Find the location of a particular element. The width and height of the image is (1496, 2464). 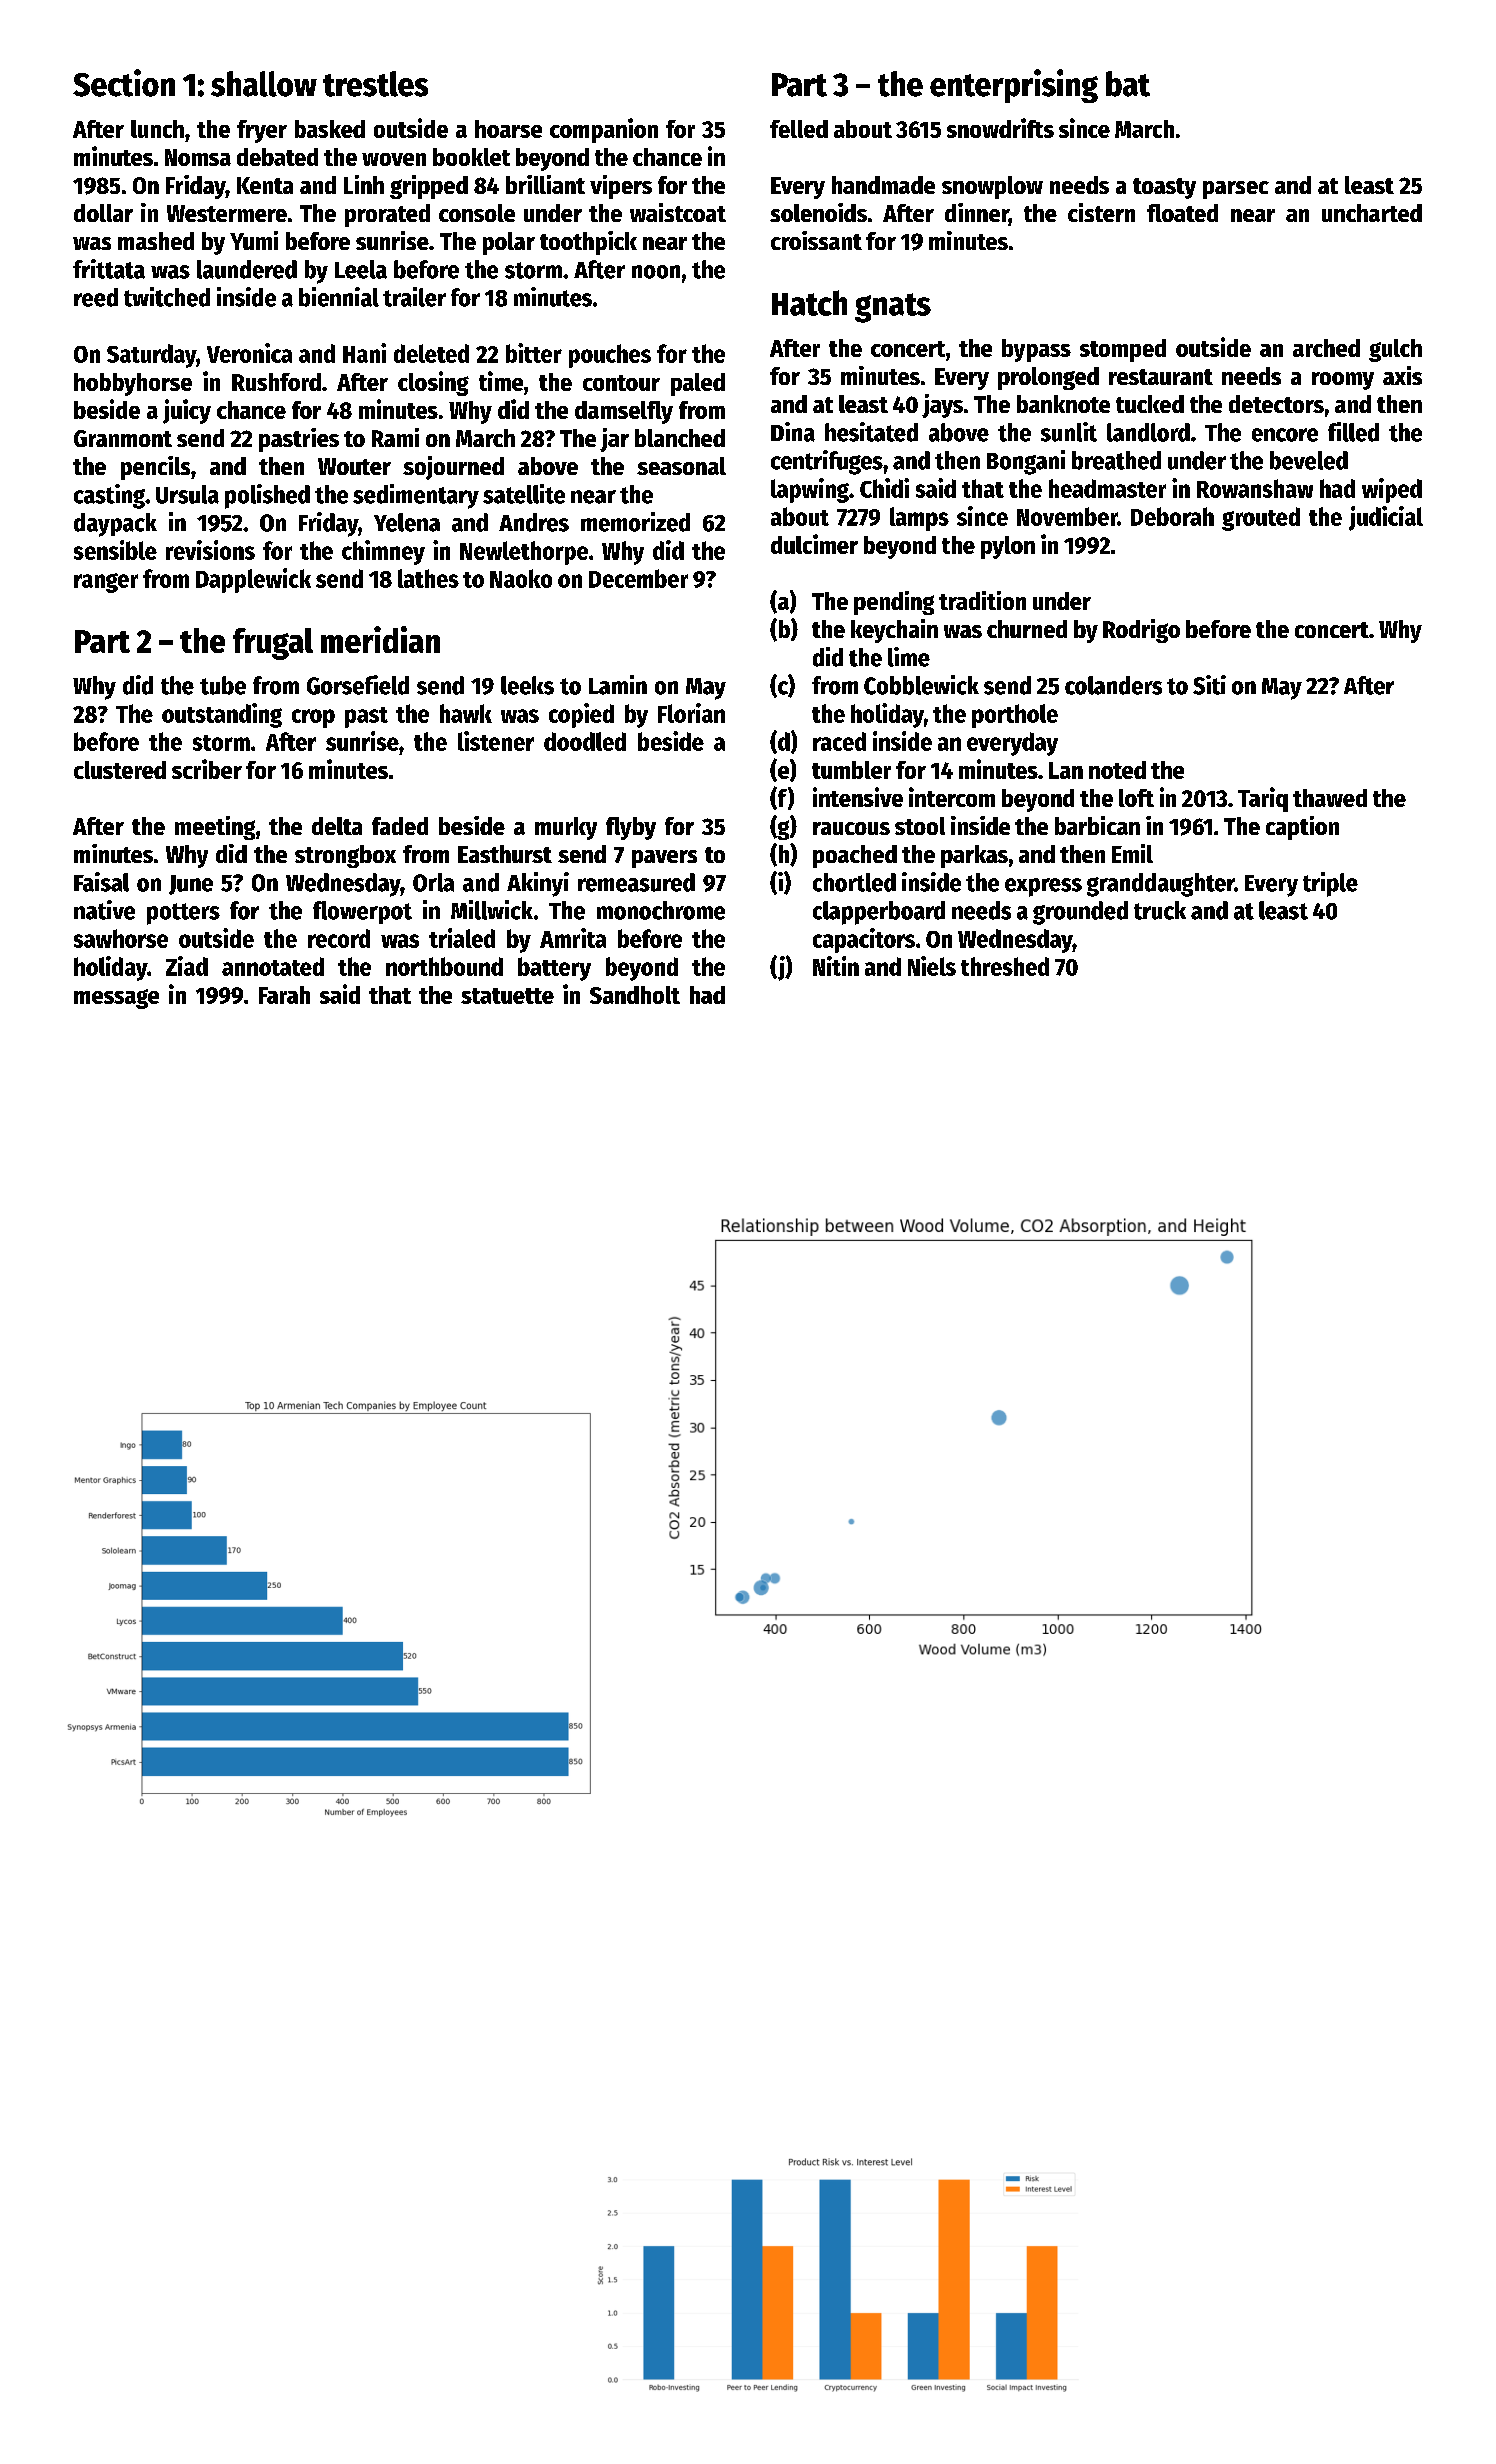

croissant is located at coordinates (816, 240).
